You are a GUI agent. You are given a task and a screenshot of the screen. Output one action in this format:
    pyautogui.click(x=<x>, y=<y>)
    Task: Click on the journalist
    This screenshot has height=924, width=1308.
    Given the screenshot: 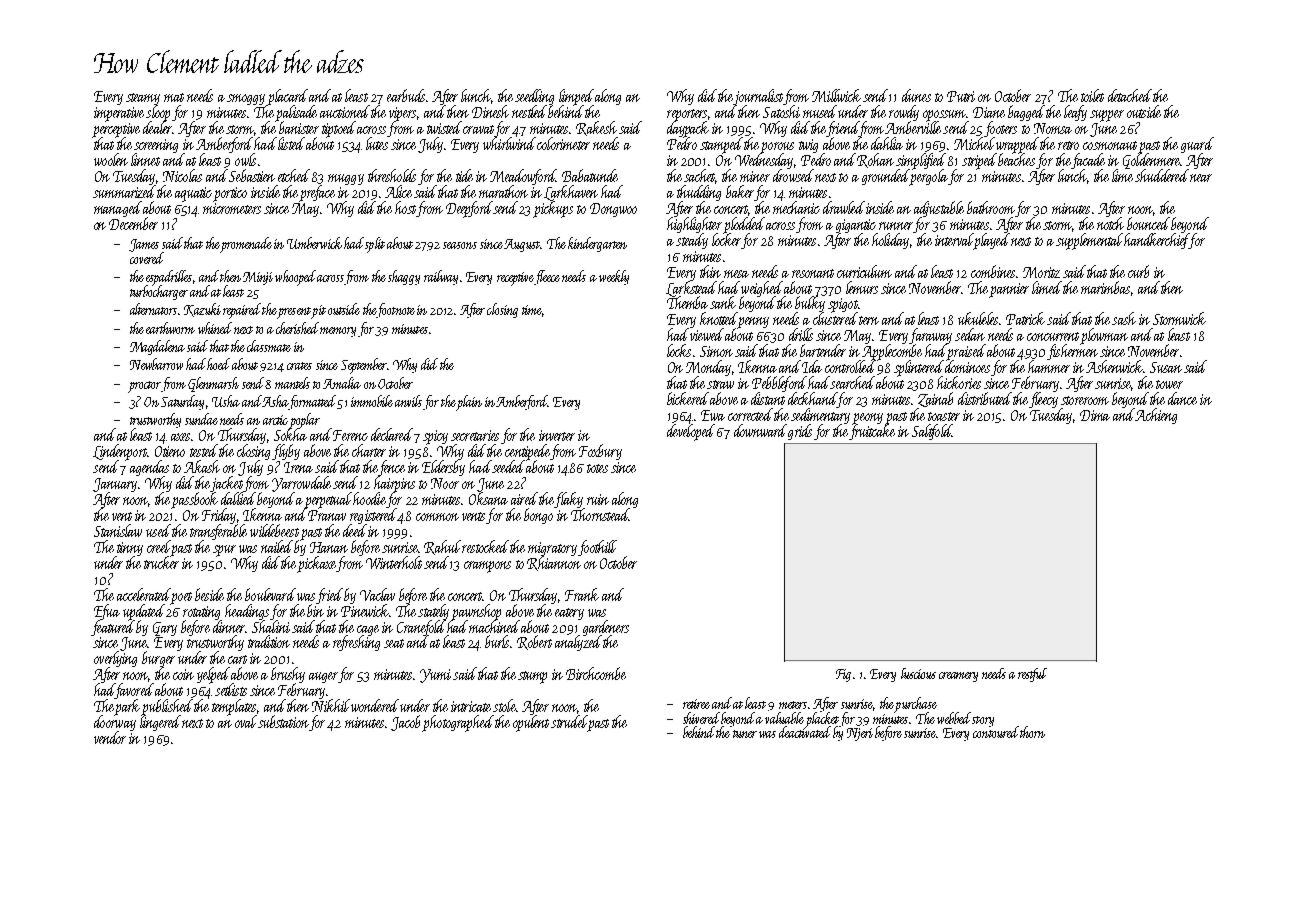 What is the action you would take?
    pyautogui.click(x=758, y=97)
